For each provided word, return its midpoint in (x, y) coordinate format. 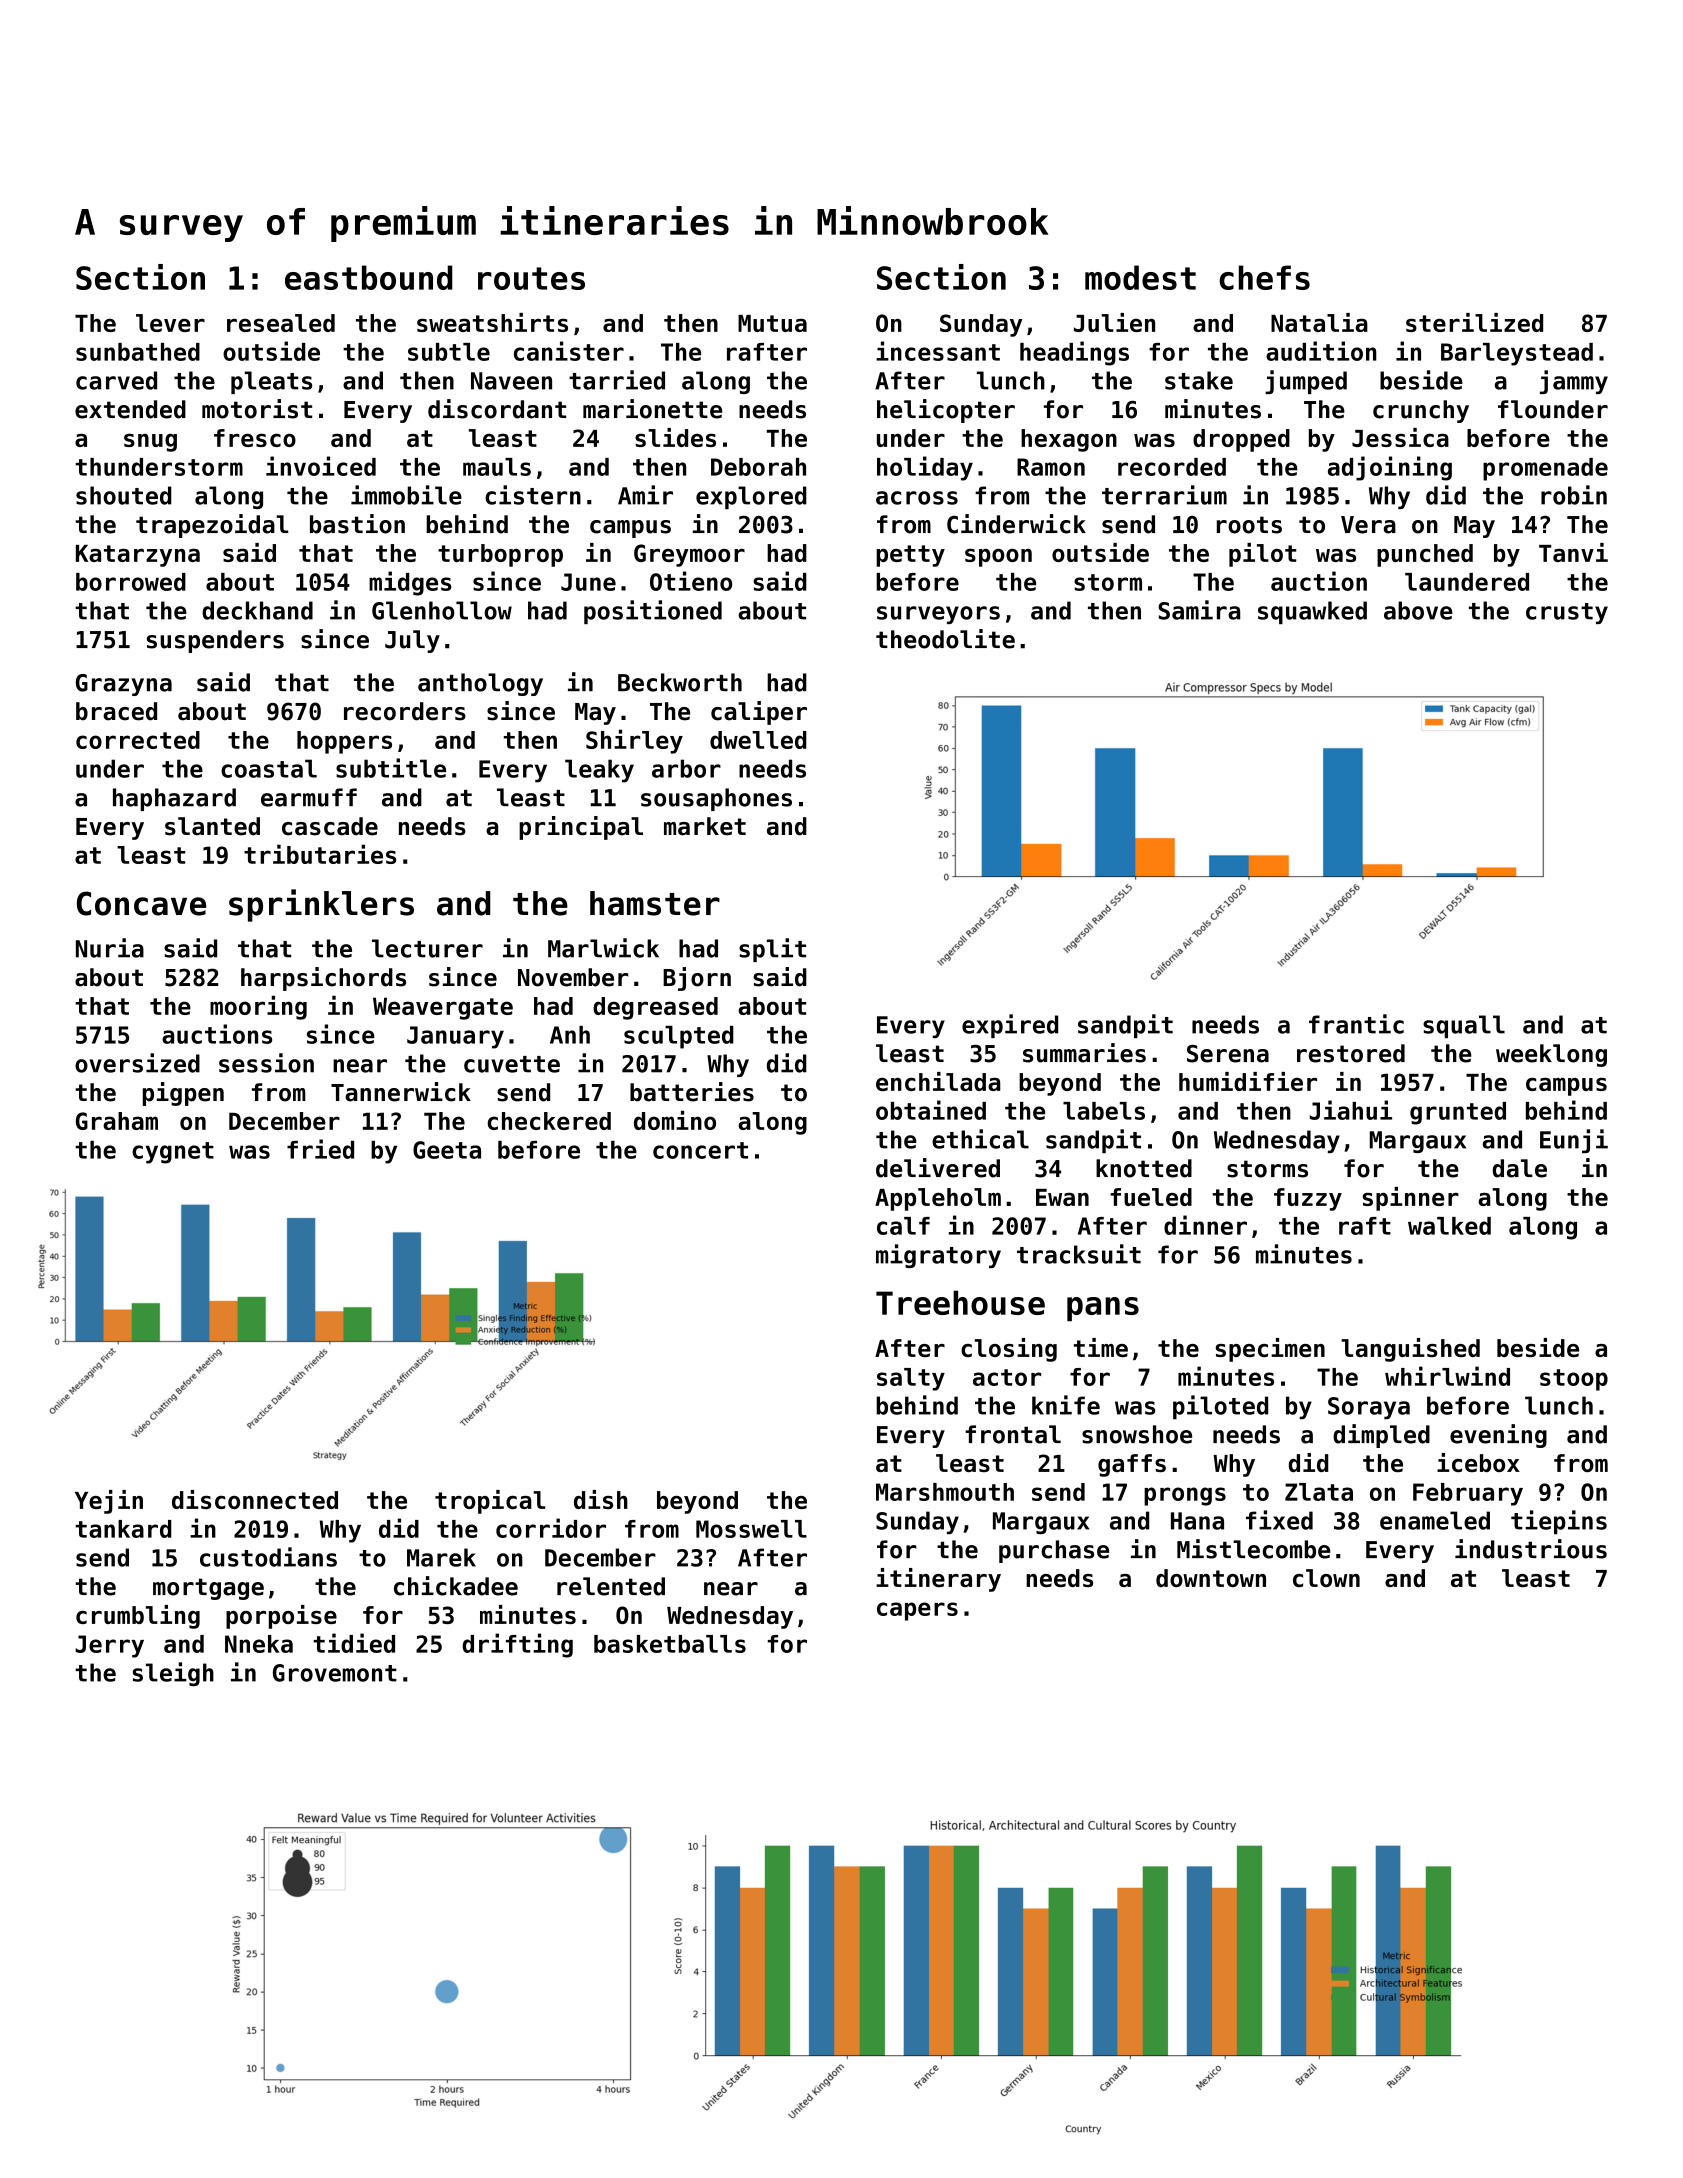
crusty (1567, 613)
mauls (497, 467)
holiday (925, 468)
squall (1464, 1026)
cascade (330, 826)
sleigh (173, 1674)
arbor (686, 768)
